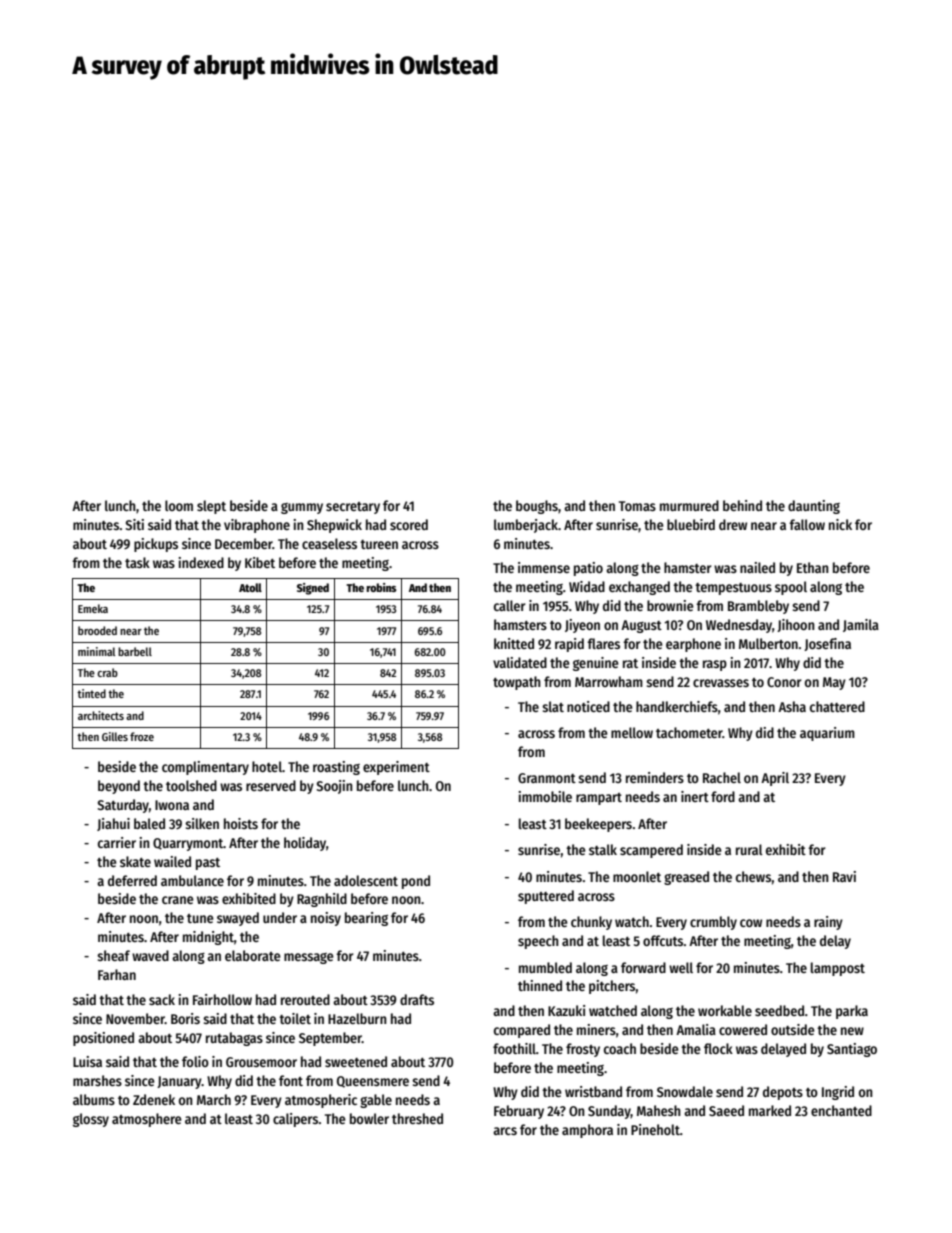 This image has width=952, height=1233. Describe the element at coordinates (117, 974) in the image. I see `Farhan` at that location.
